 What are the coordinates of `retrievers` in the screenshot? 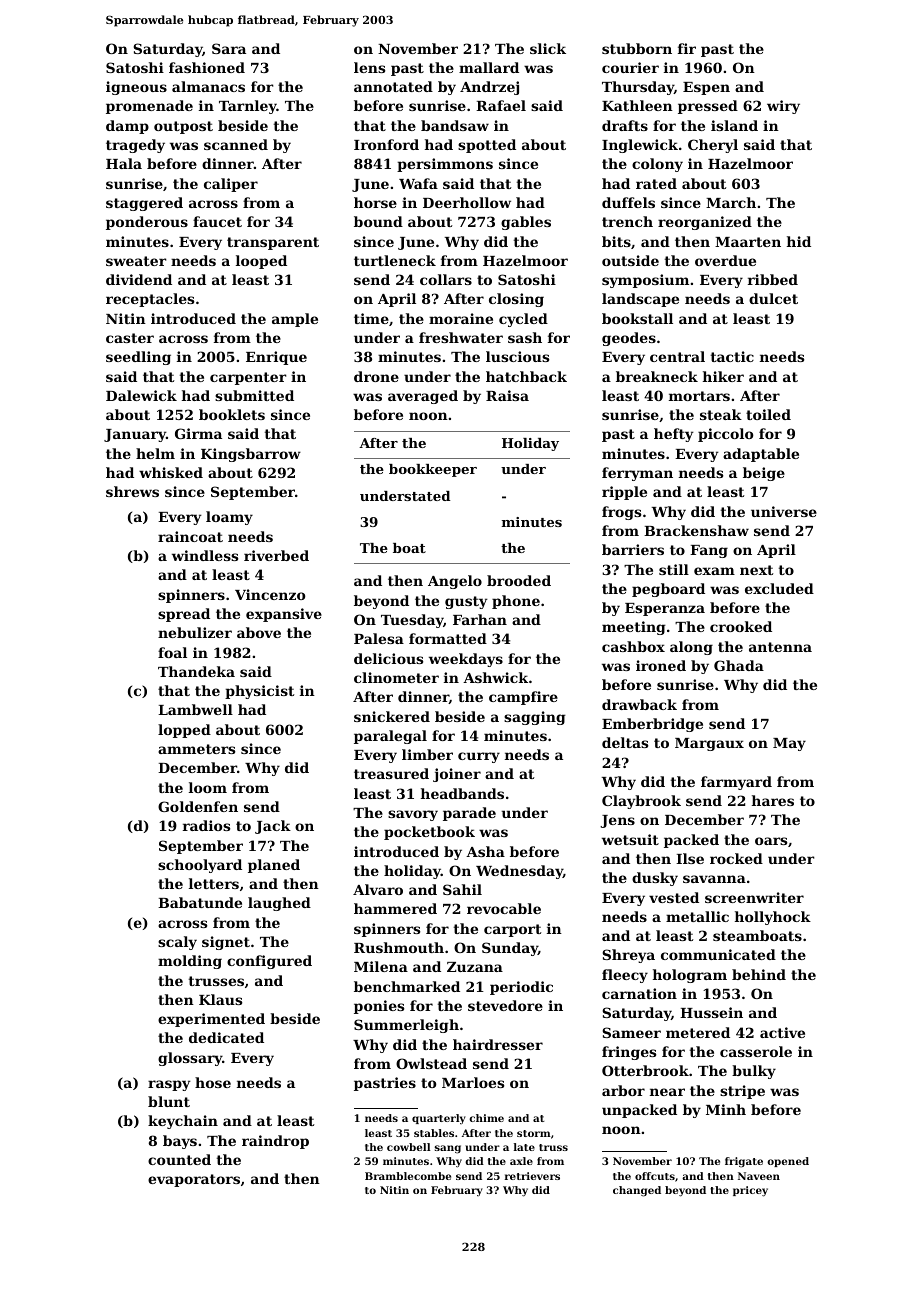 It's located at (532, 1176).
